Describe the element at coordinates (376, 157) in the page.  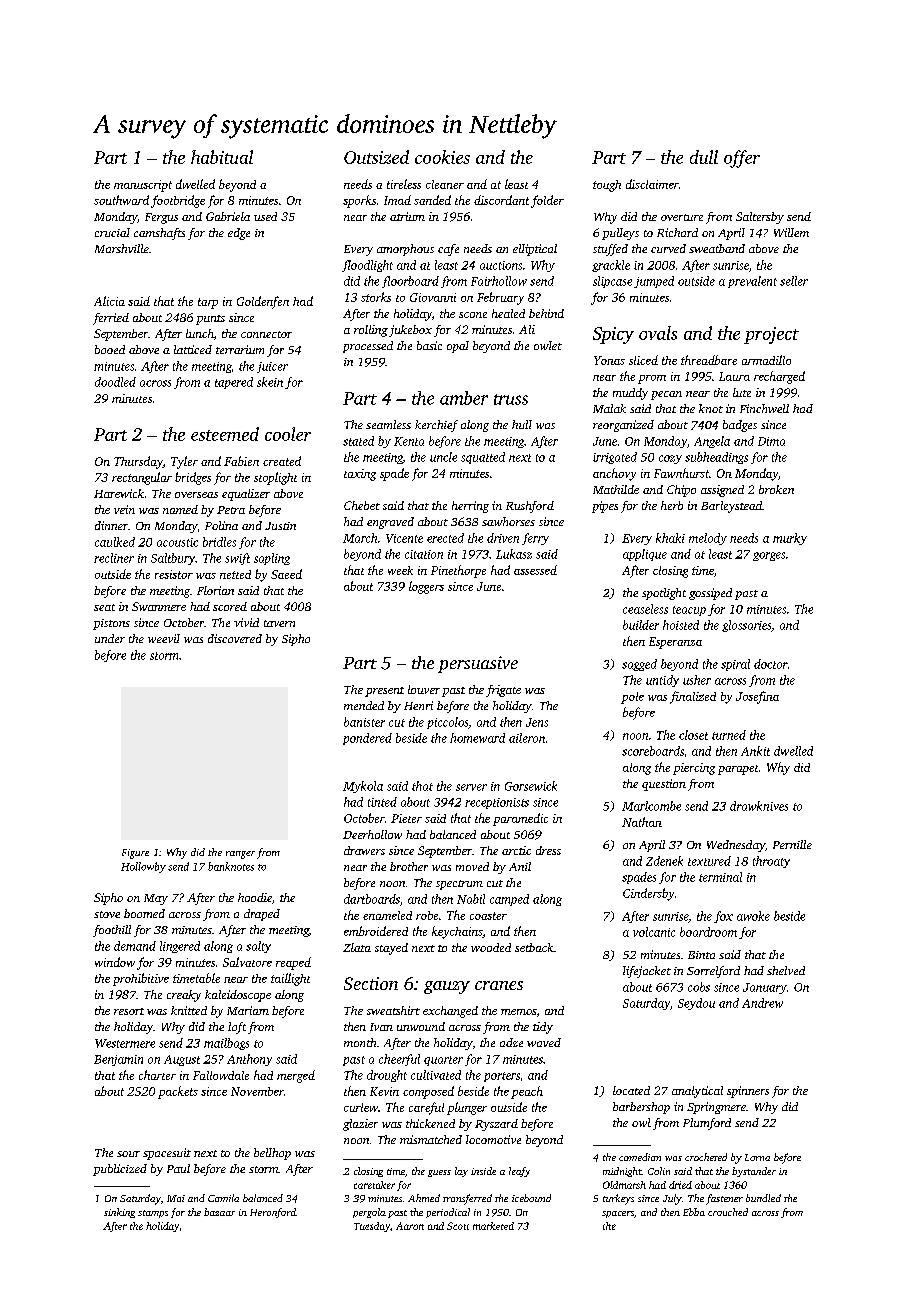
I see `Outsized` at that location.
